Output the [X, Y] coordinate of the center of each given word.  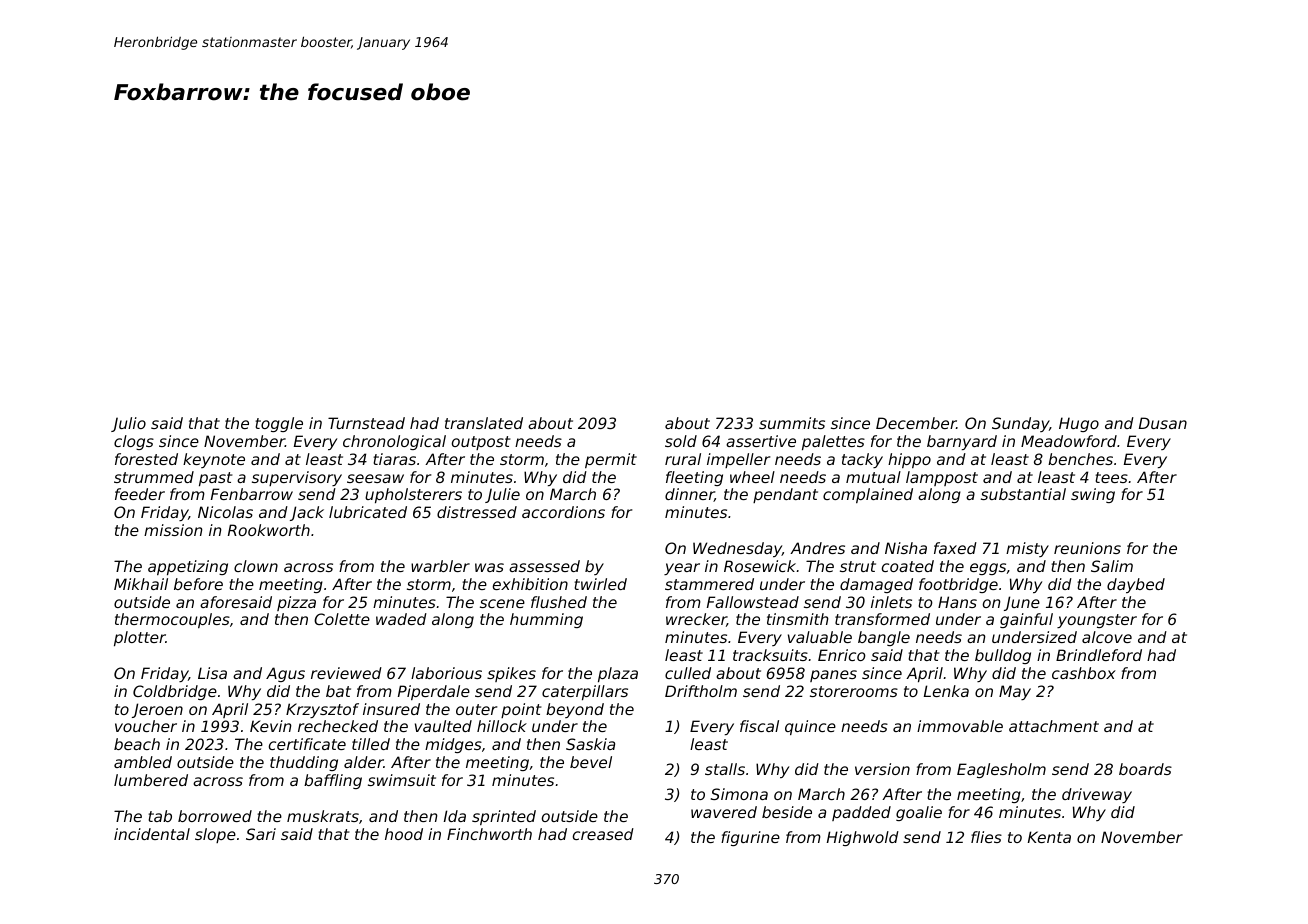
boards [1145, 769]
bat [338, 691]
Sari [261, 834]
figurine [750, 838]
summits [792, 423]
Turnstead [366, 423]
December [916, 423]
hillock [502, 726]
